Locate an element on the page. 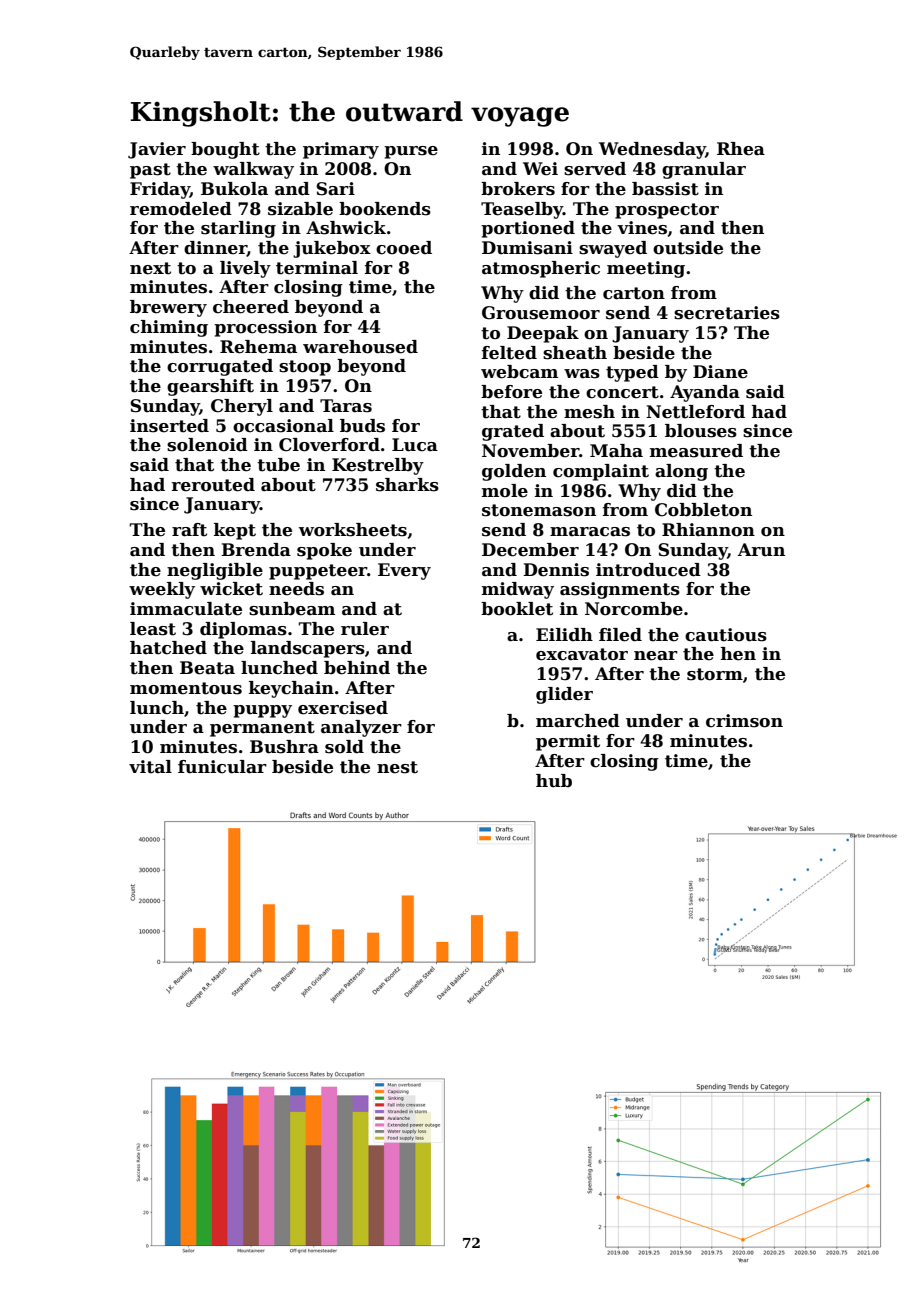  nest is located at coordinates (397, 767).
